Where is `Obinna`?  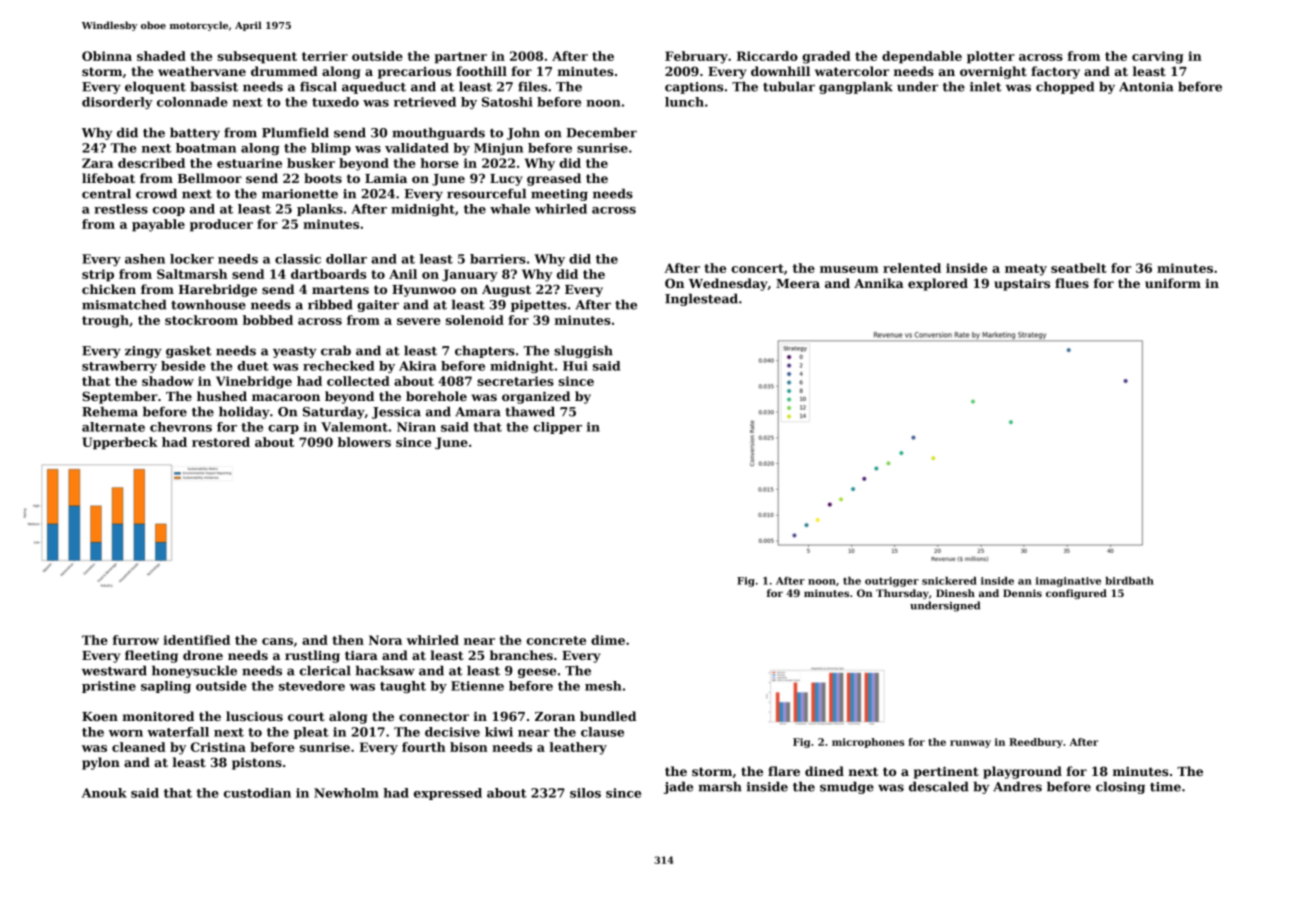 Obinna is located at coordinates (107, 56).
